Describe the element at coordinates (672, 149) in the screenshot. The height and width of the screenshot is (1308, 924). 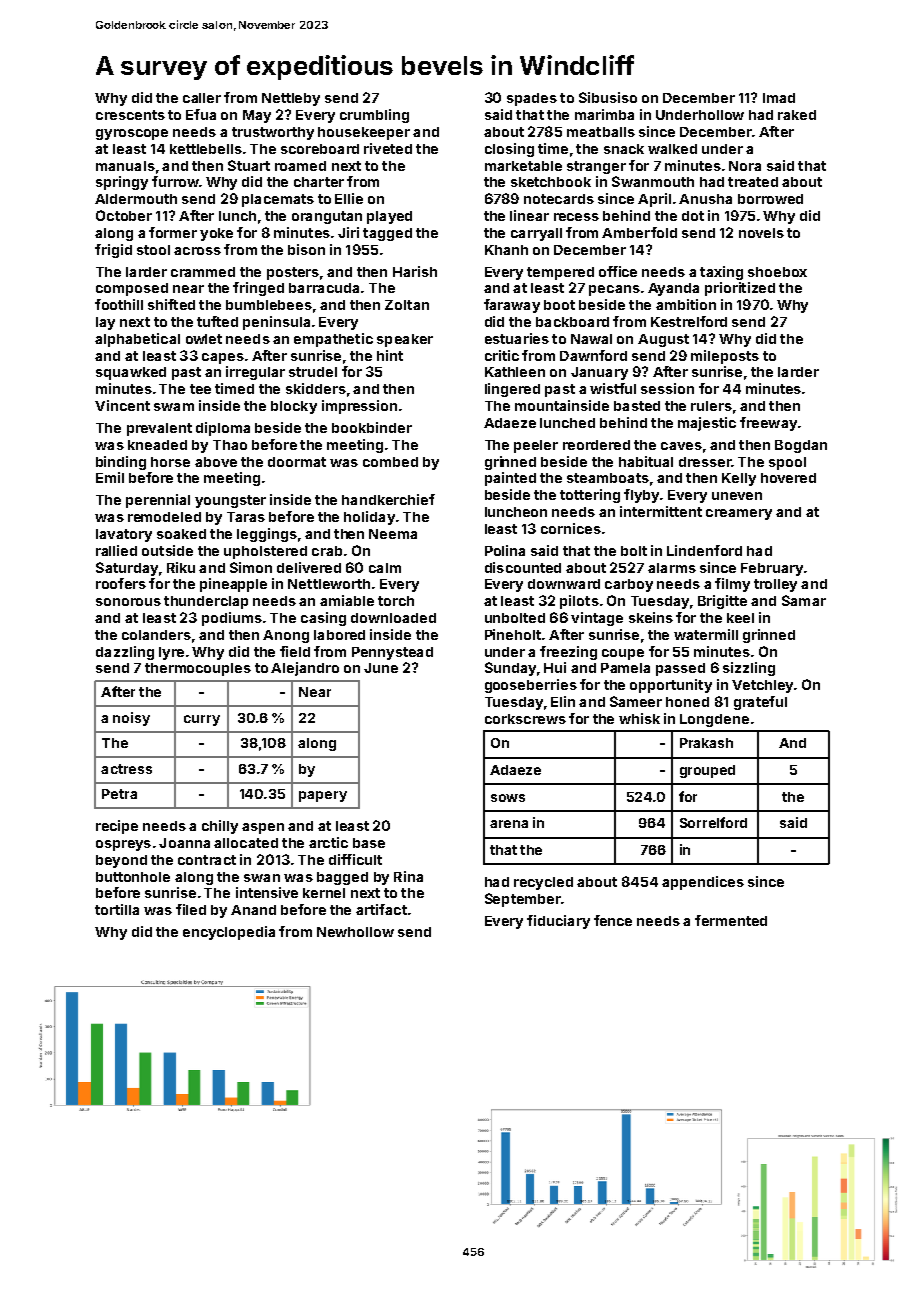
I see `walked` at that location.
